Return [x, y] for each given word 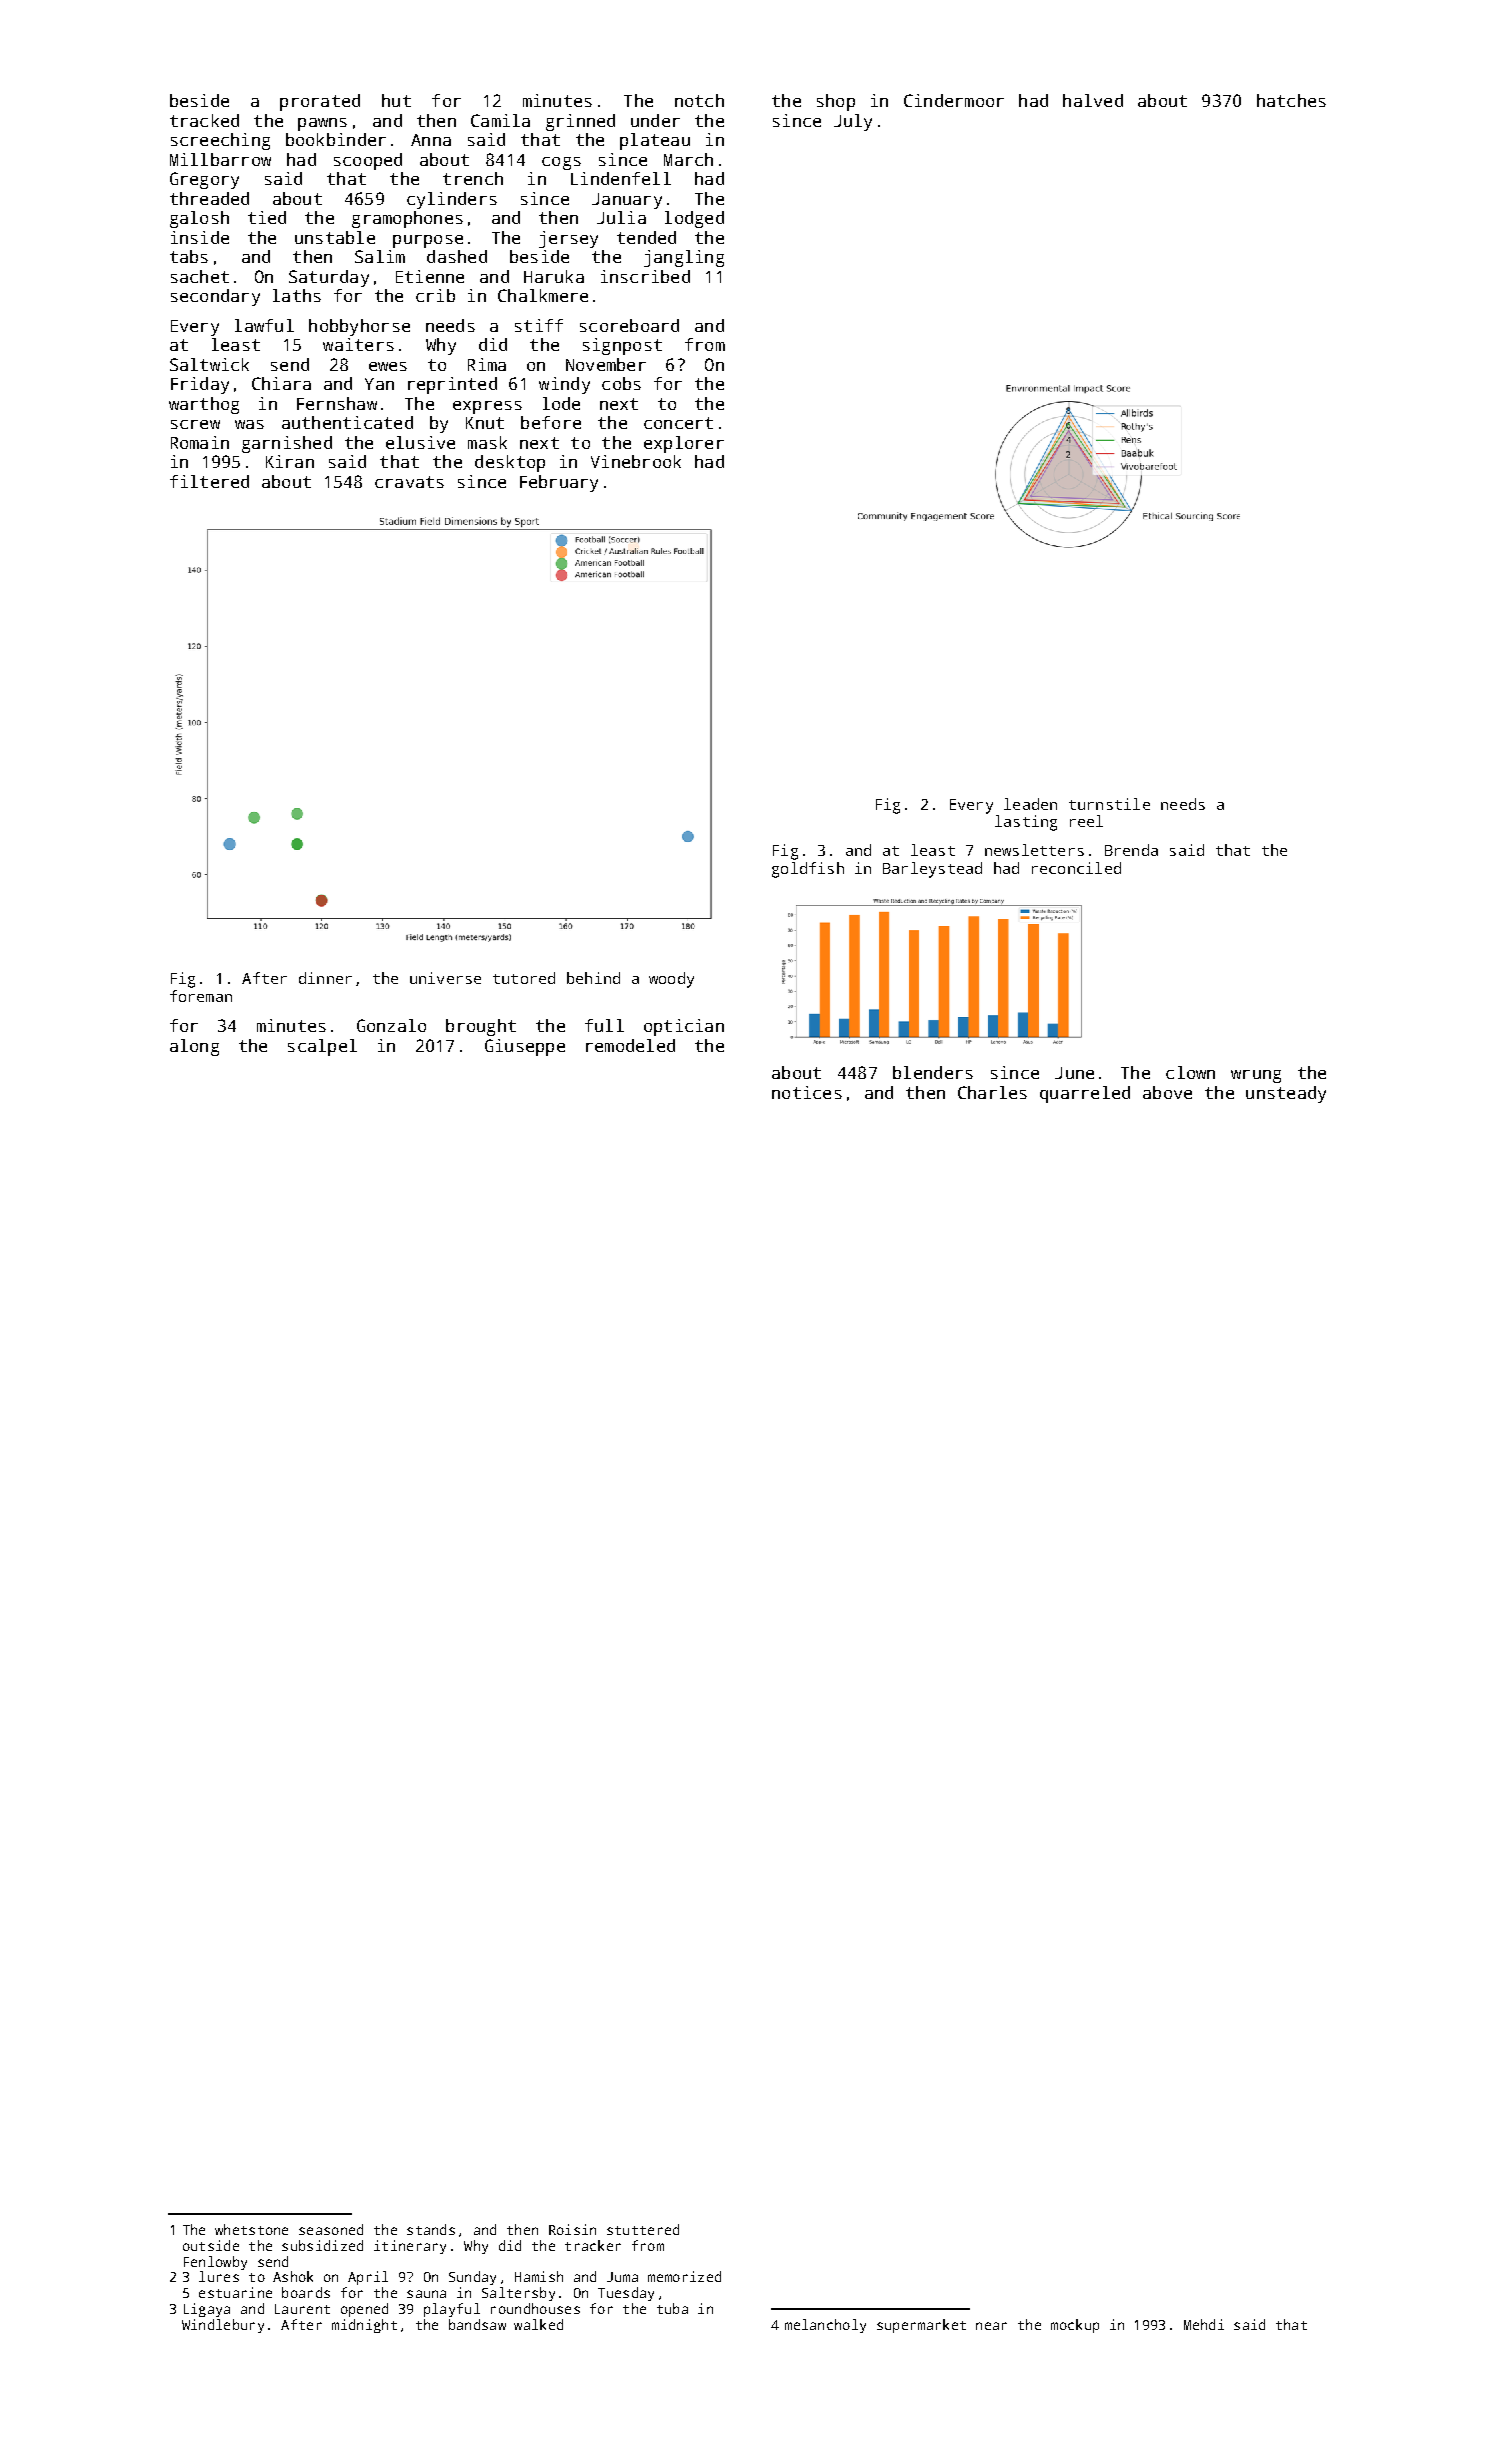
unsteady [1286, 1094]
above [1167, 1092]
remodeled [630, 1045]
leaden [1030, 804]
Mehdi [1204, 2324]
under [655, 120]
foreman [201, 996]
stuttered [643, 2229]
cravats [409, 482]
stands [431, 2229]
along [194, 1047]
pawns [322, 124]
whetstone [251, 2229]
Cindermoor [954, 100]
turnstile [1109, 804]
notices [807, 1092]
